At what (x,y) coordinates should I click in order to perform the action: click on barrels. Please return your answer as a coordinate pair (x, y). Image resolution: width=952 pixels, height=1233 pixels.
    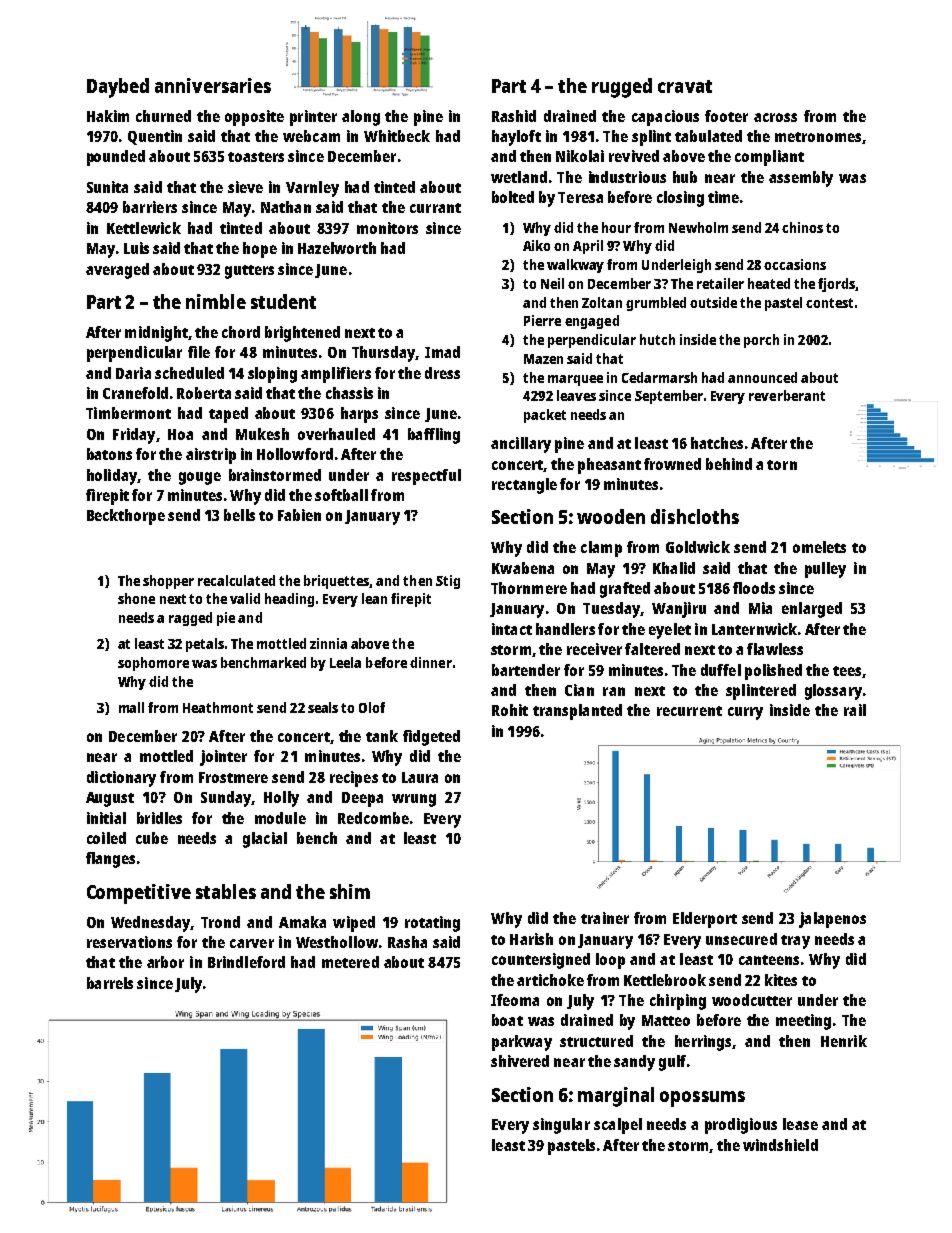
    Looking at the image, I should click on (110, 983).
